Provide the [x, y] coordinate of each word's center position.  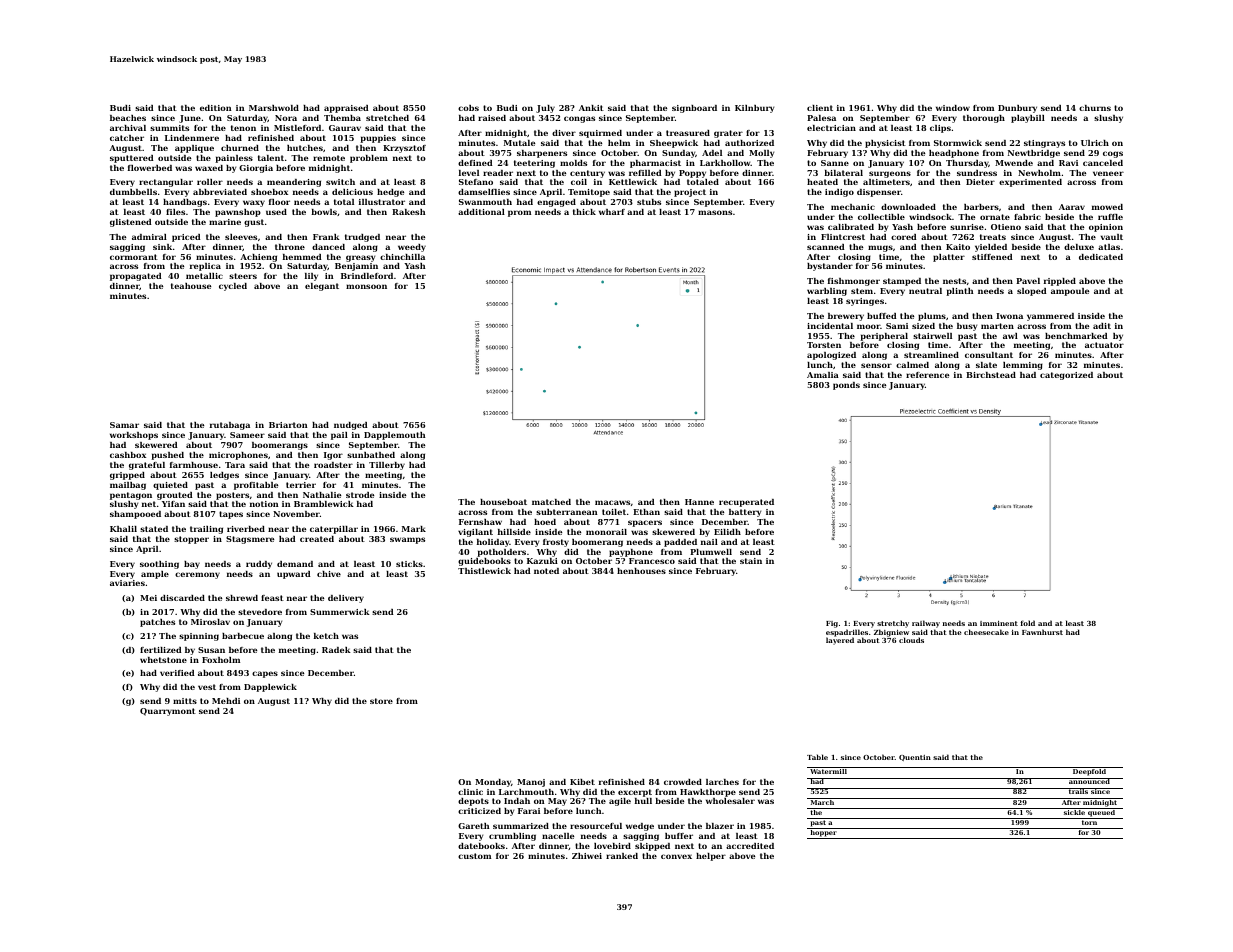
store [381, 701]
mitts [185, 701]
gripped [127, 476]
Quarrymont [168, 712]
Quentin [915, 758]
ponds [846, 386]
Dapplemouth [394, 436]
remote [329, 158]
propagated [135, 277]
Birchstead [991, 375]
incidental [830, 326]
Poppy [692, 174]
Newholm [1039, 173]
